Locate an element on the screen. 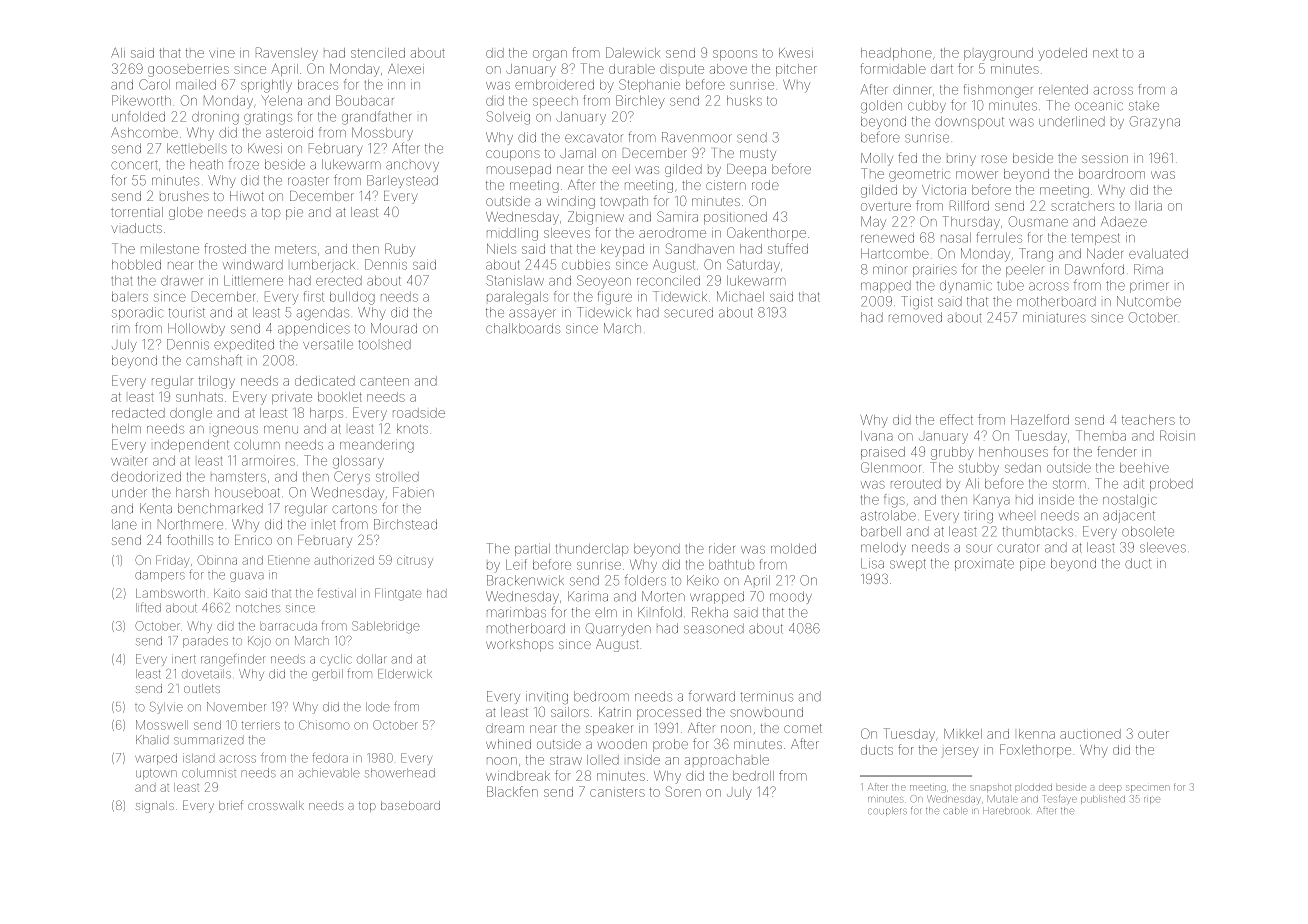 The width and height of the screenshot is (1308, 924). Fabien is located at coordinates (413, 492).
